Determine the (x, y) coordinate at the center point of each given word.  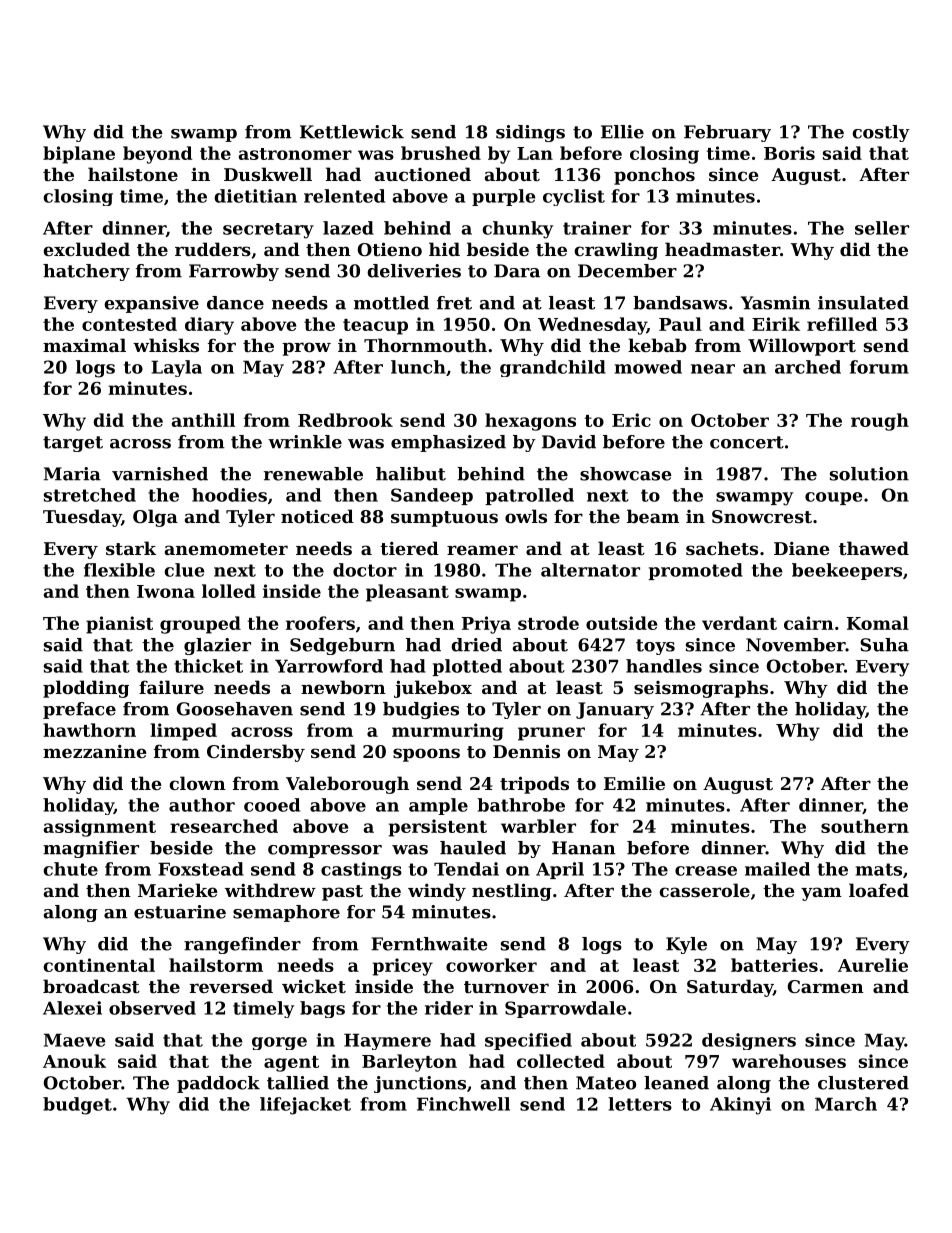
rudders (213, 249)
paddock (218, 1084)
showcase (626, 474)
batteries (774, 965)
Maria (72, 474)
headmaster (722, 249)
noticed (317, 516)
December (627, 271)
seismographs (701, 689)
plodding (86, 689)
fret (454, 303)
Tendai (466, 869)
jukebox (433, 689)
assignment (100, 828)
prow (306, 349)
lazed (348, 228)
